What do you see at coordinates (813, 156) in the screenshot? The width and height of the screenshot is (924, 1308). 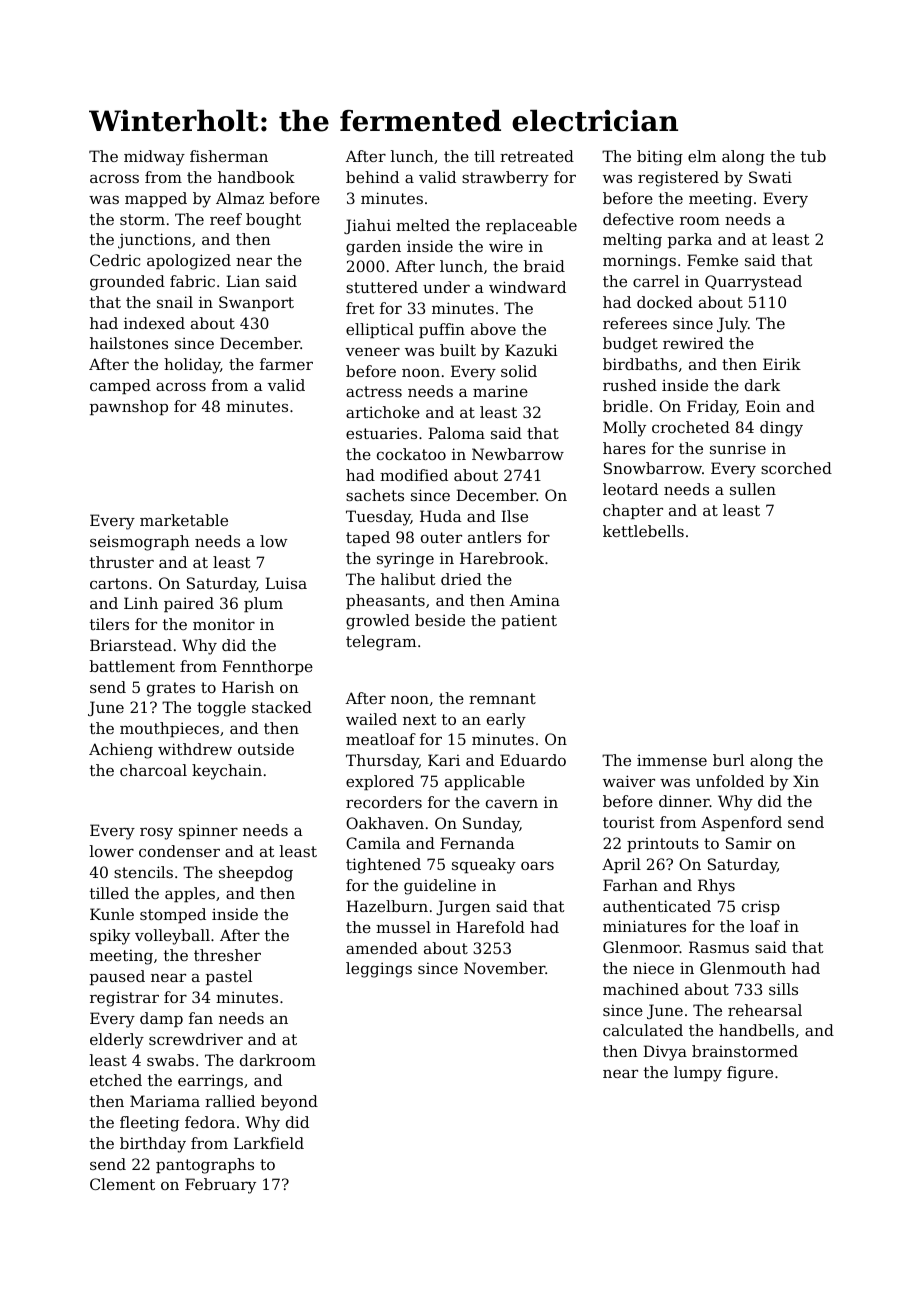 I see `tub` at bounding box center [813, 156].
